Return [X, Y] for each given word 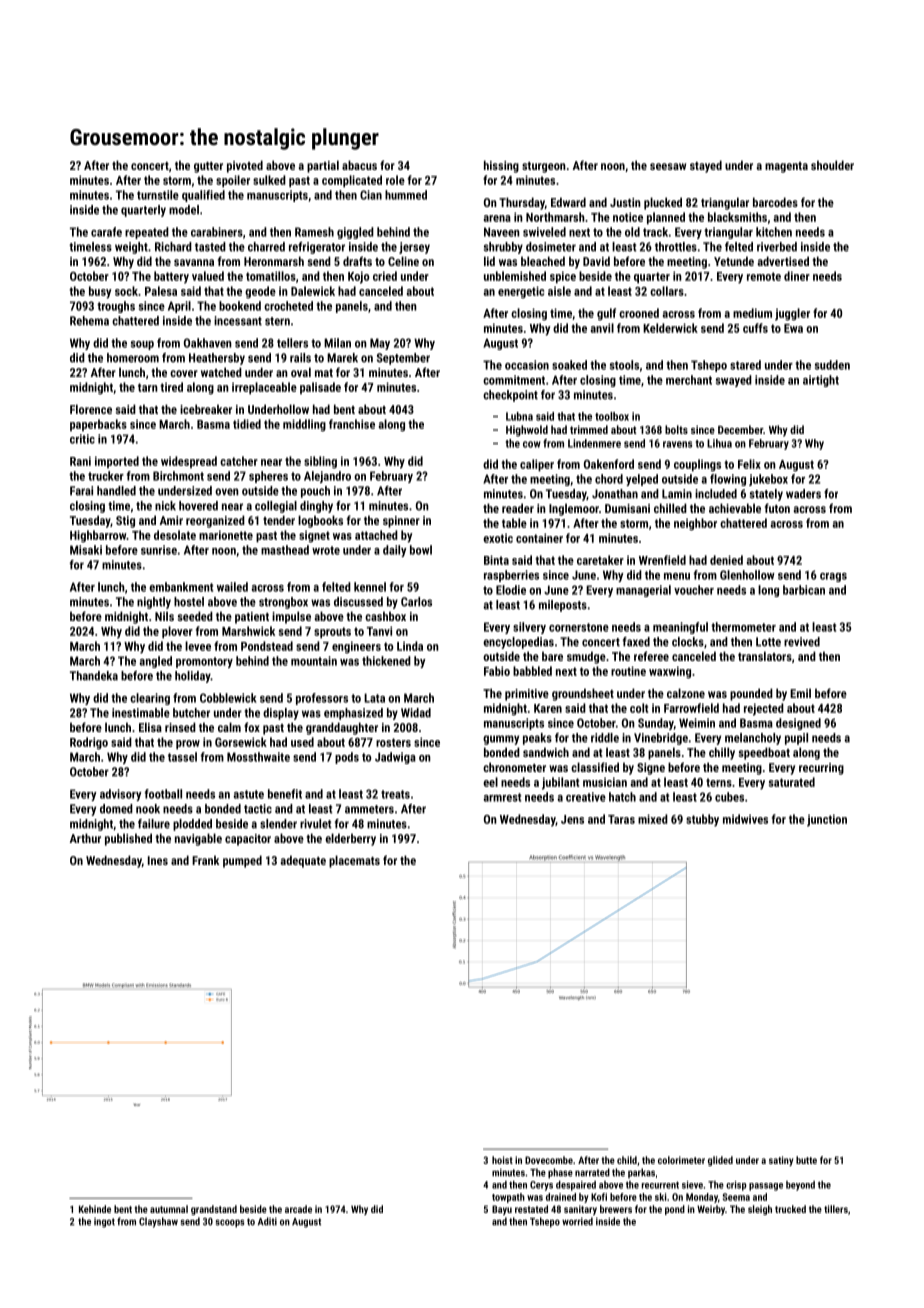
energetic [521, 292]
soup [142, 345]
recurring [821, 769]
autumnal [169, 1209]
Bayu [502, 1210]
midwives [745, 819]
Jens [572, 819]
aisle [559, 291]
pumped [242, 861]
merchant [689, 380]
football [163, 794]
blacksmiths [737, 217]
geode [260, 292]
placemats [354, 861]
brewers [616, 1209]
